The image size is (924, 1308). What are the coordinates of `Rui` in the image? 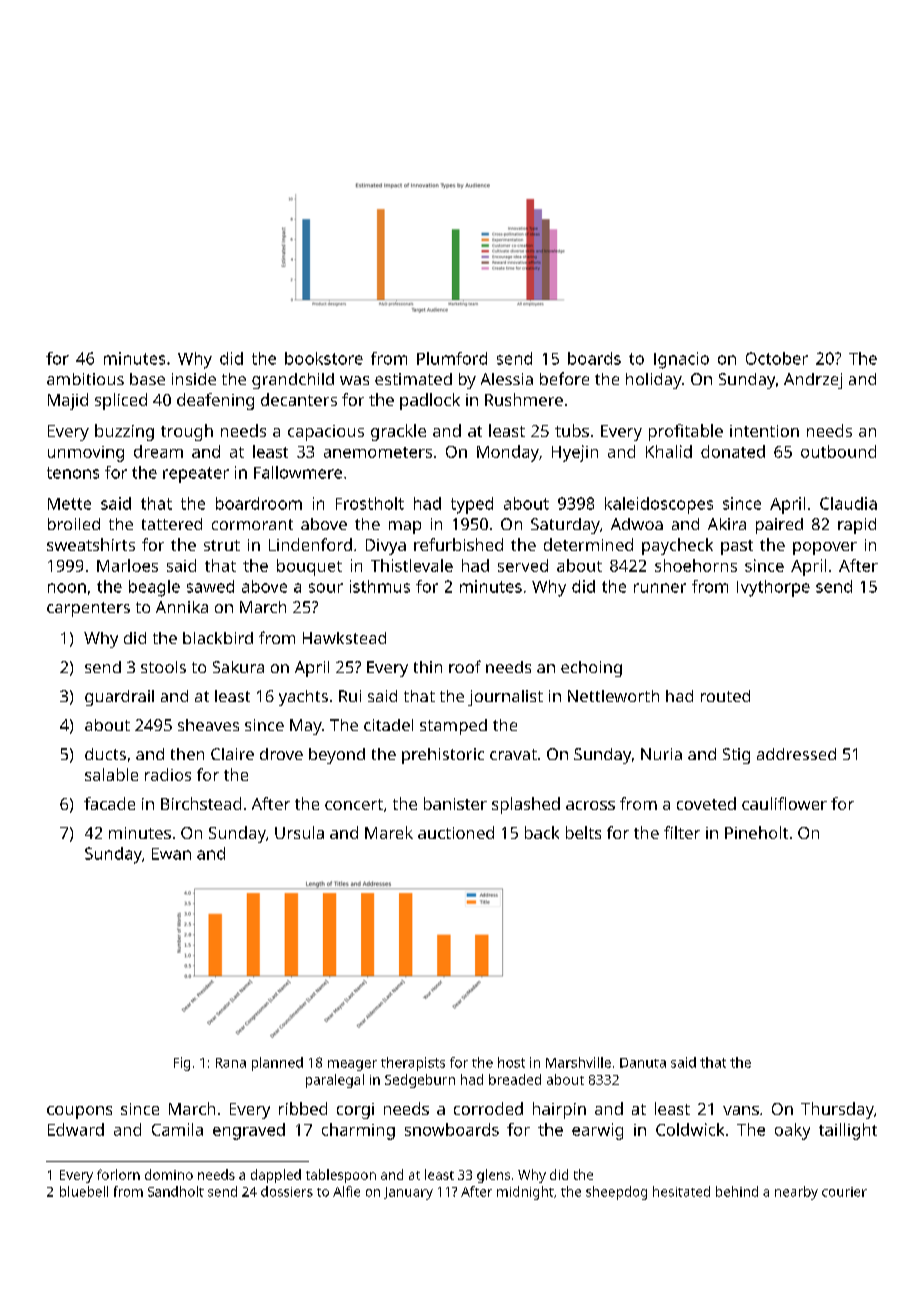 It's located at (350, 696).
